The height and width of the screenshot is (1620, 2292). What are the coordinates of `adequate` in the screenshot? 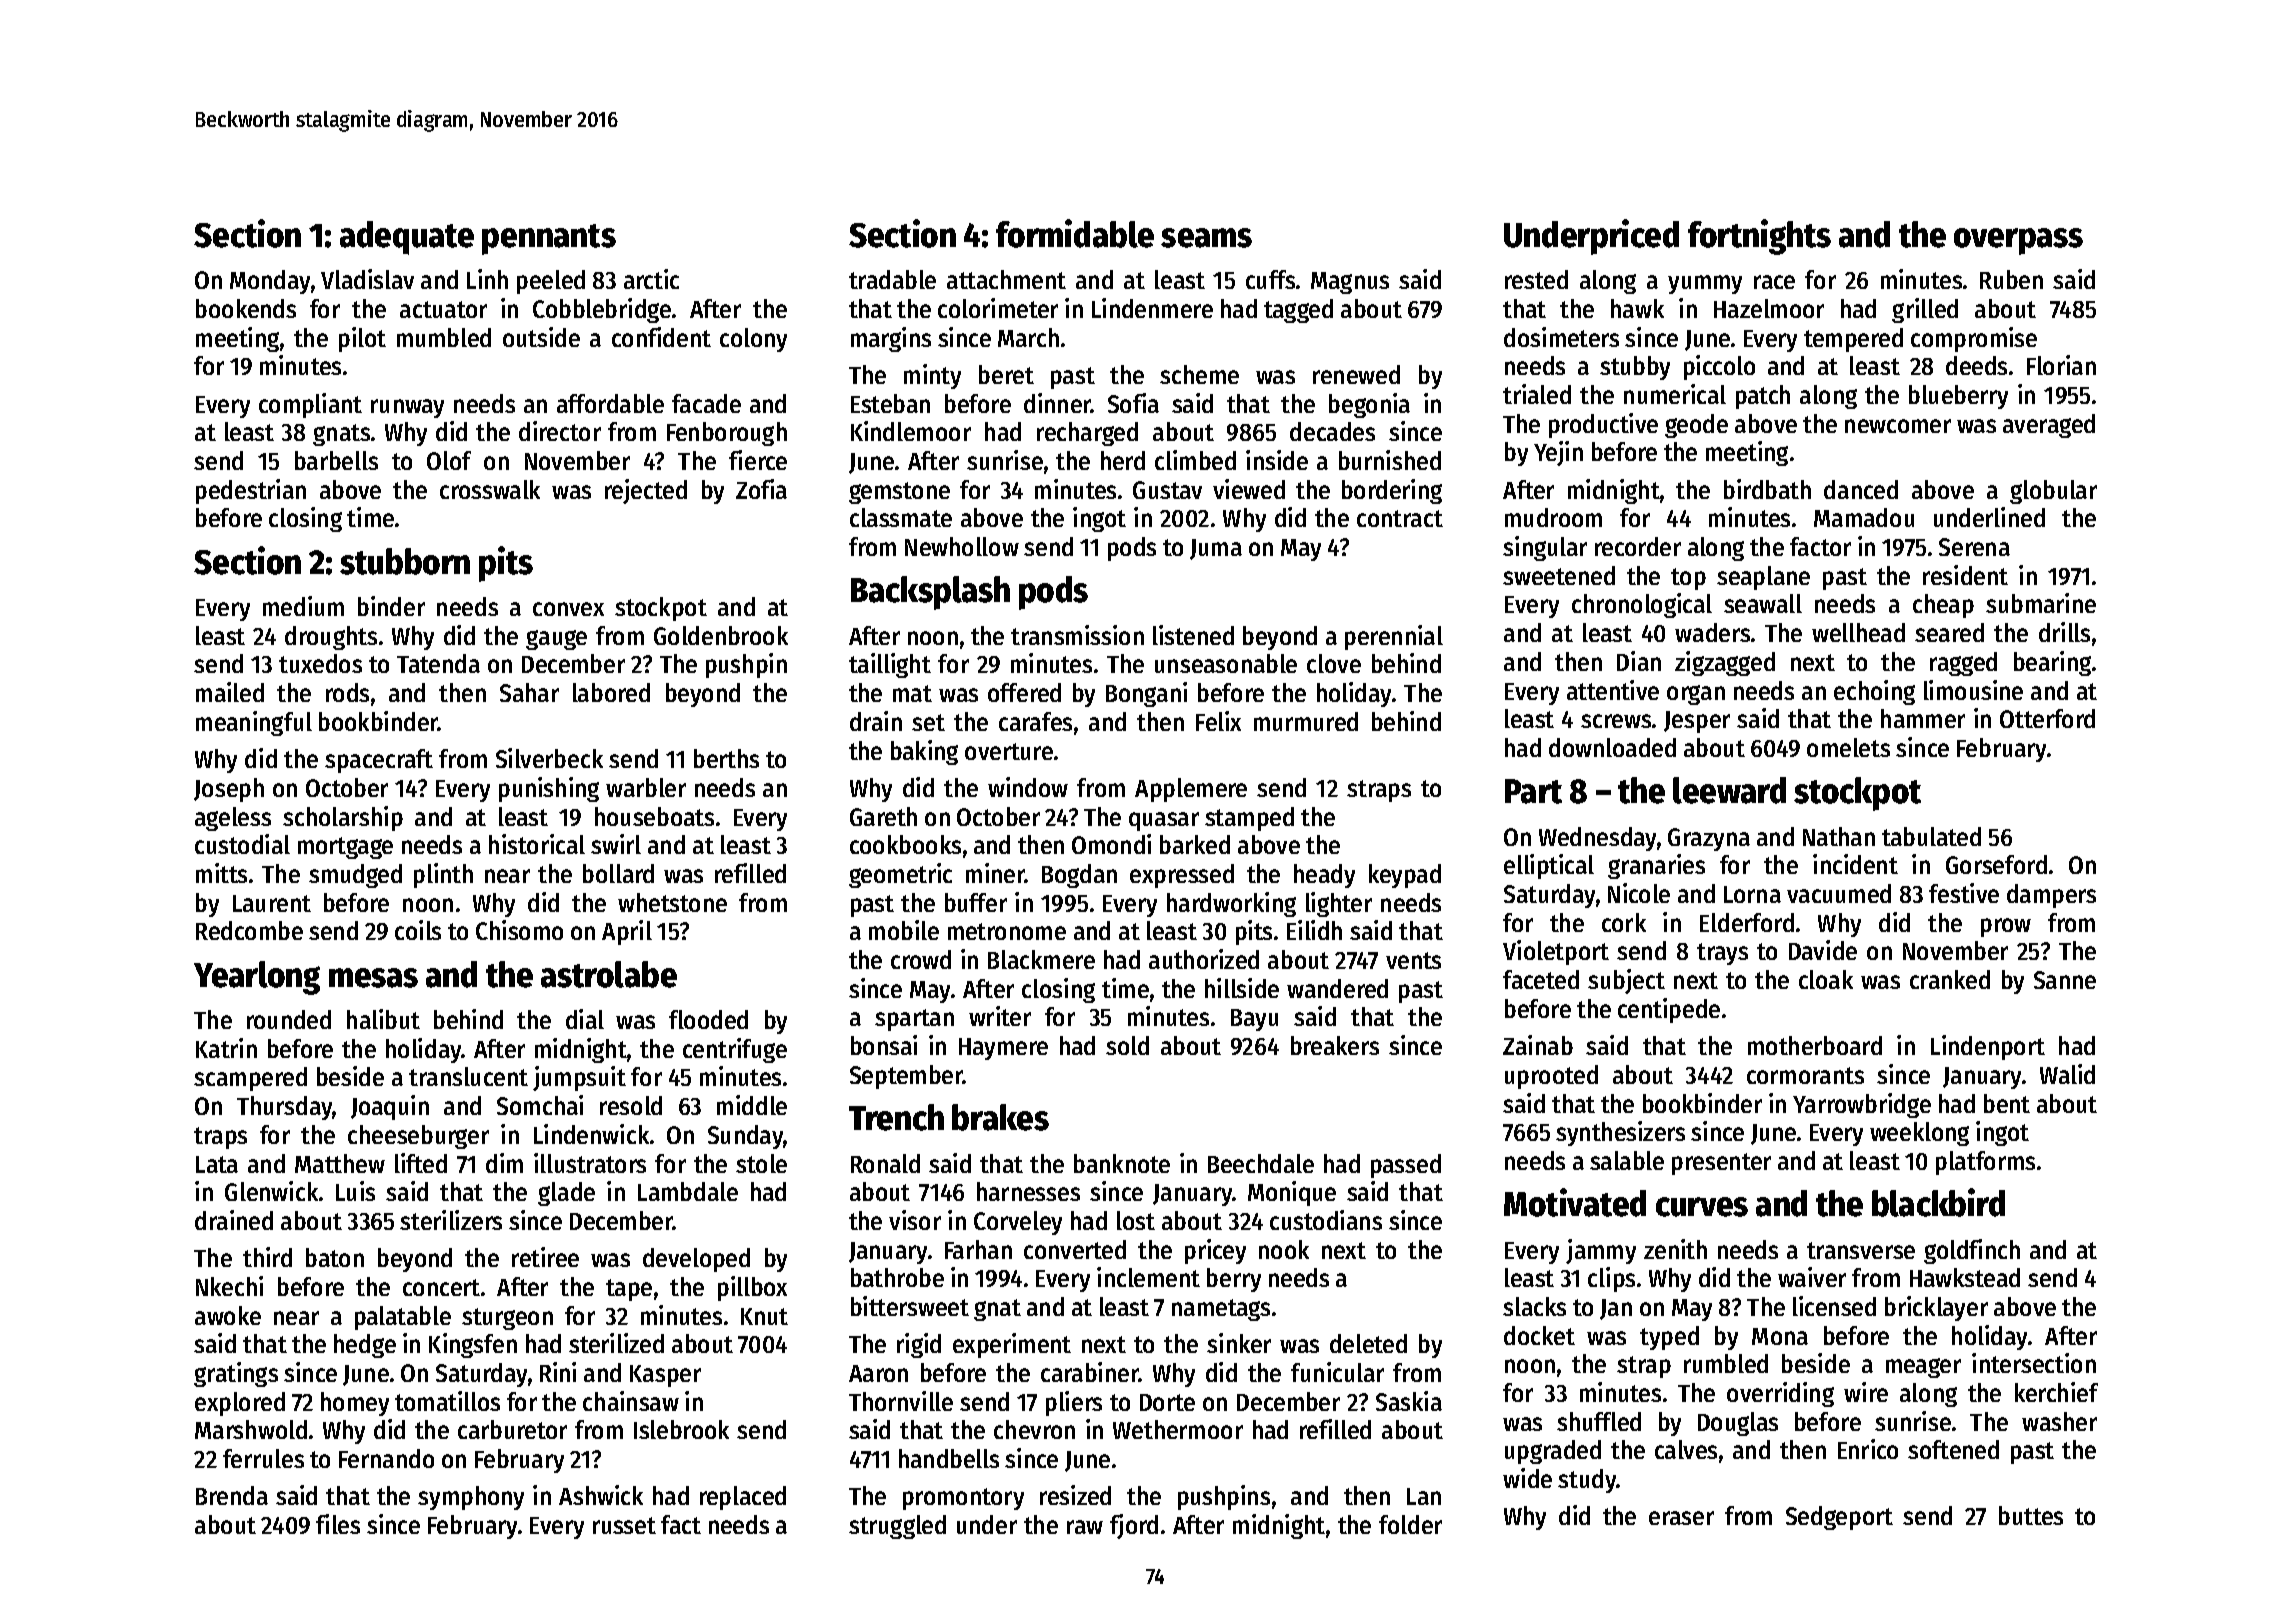 It's located at (407, 238).
